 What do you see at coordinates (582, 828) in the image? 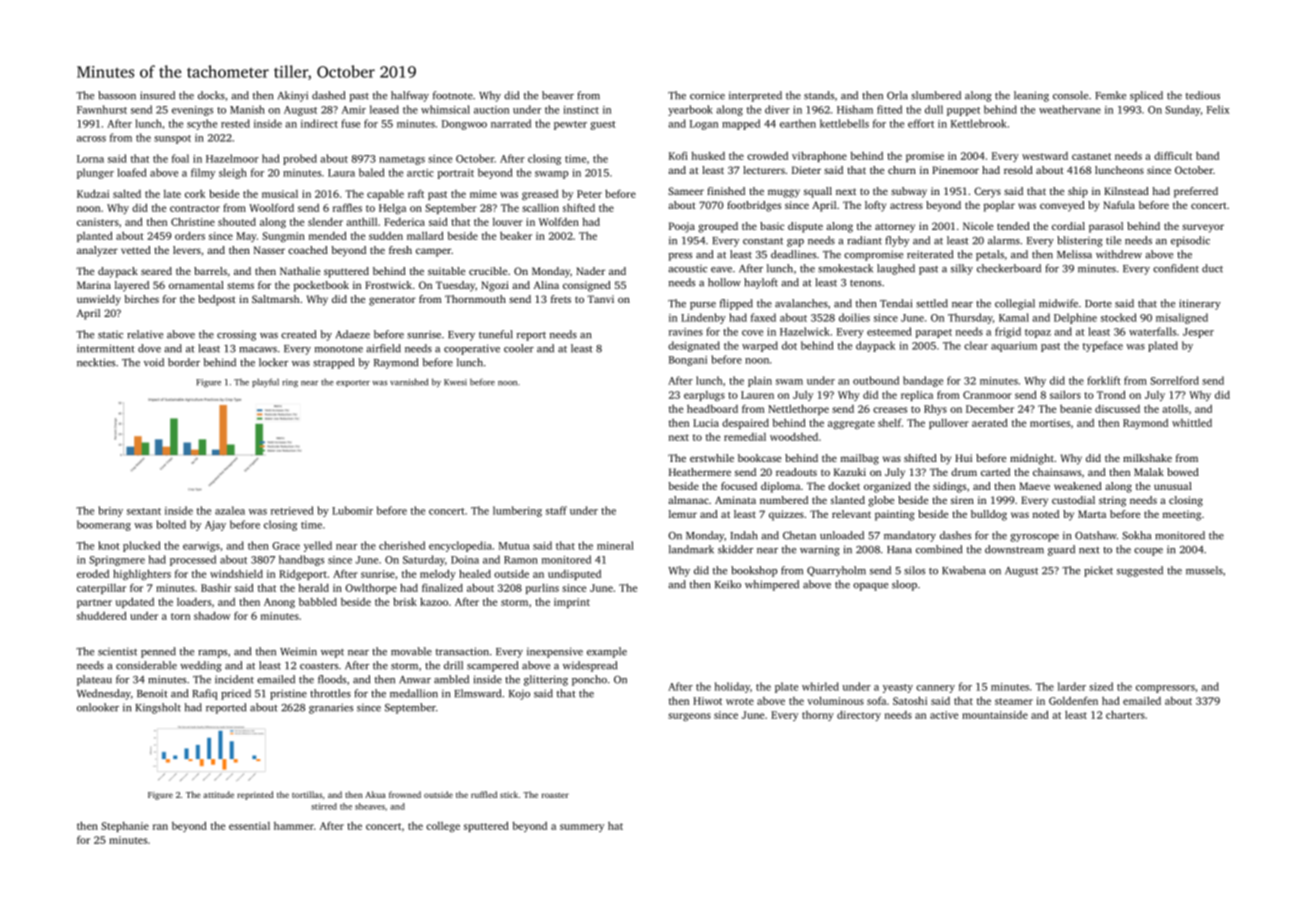
I see `summery` at bounding box center [582, 828].
